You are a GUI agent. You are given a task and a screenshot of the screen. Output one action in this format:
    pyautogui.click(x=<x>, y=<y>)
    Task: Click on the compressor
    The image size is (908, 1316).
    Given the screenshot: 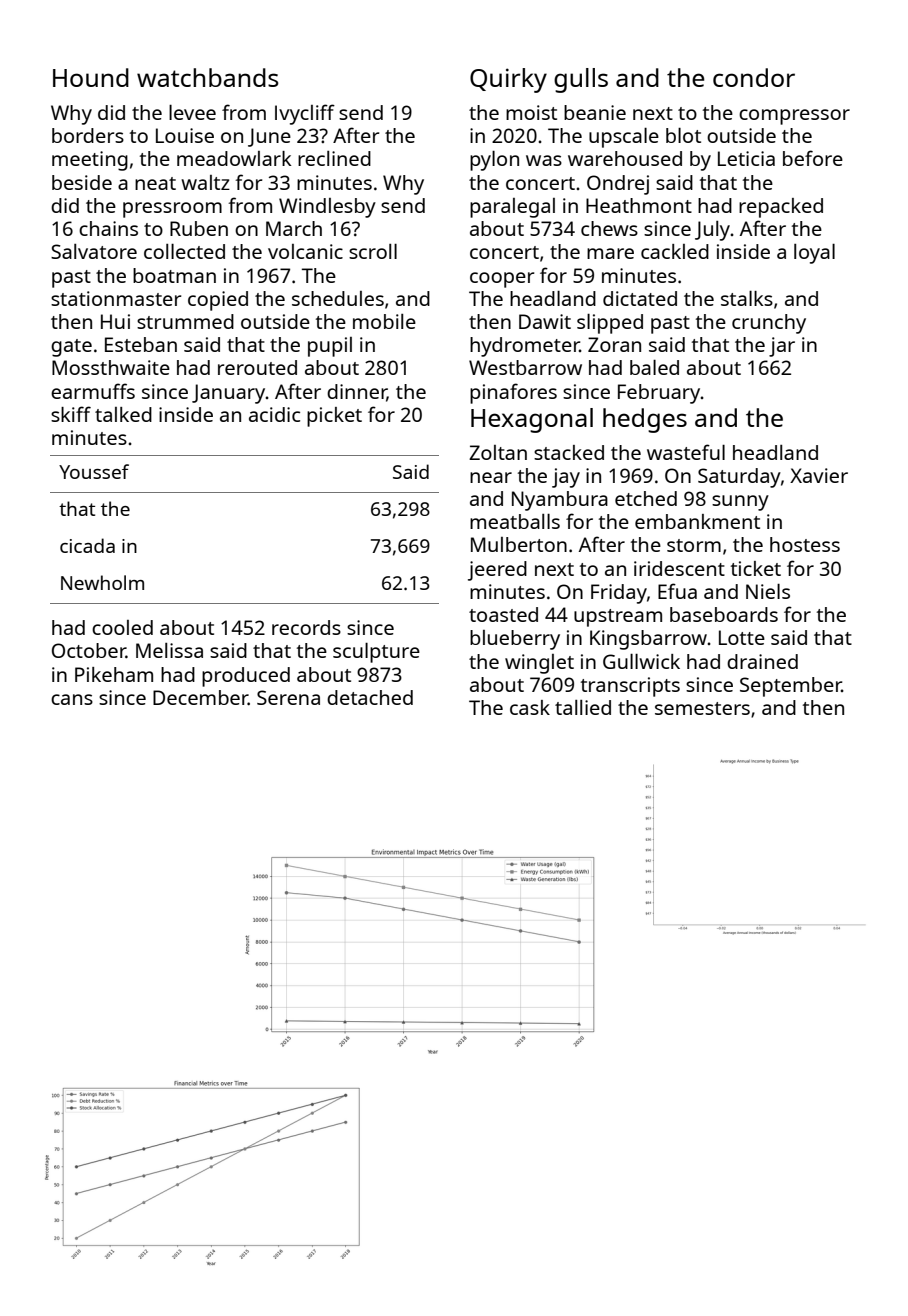 What is the action you would take?
    pyautogui.click(x=794, y=117)
